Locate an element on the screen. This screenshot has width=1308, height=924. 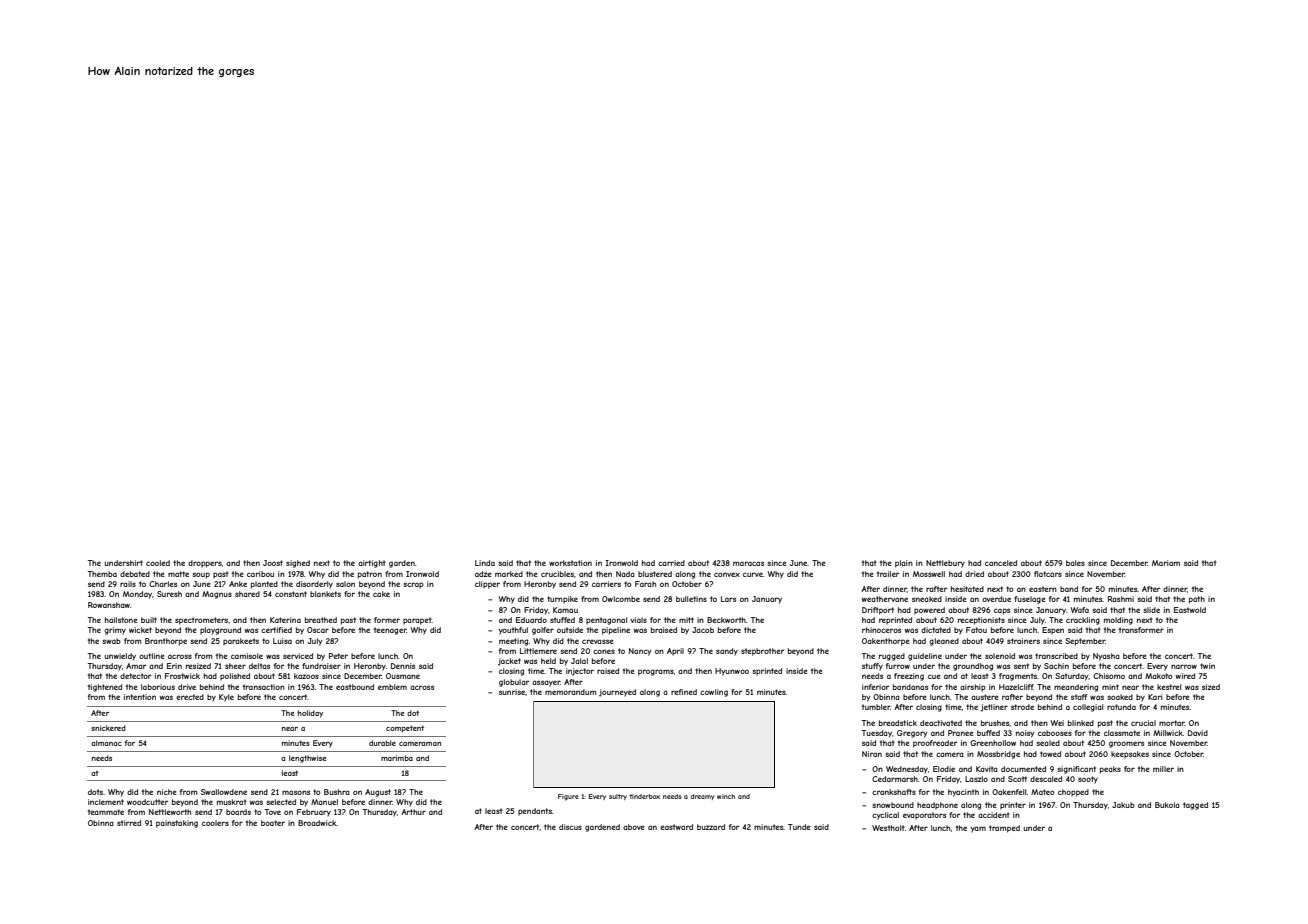
Jacob is located at coordinates (703, 630).
